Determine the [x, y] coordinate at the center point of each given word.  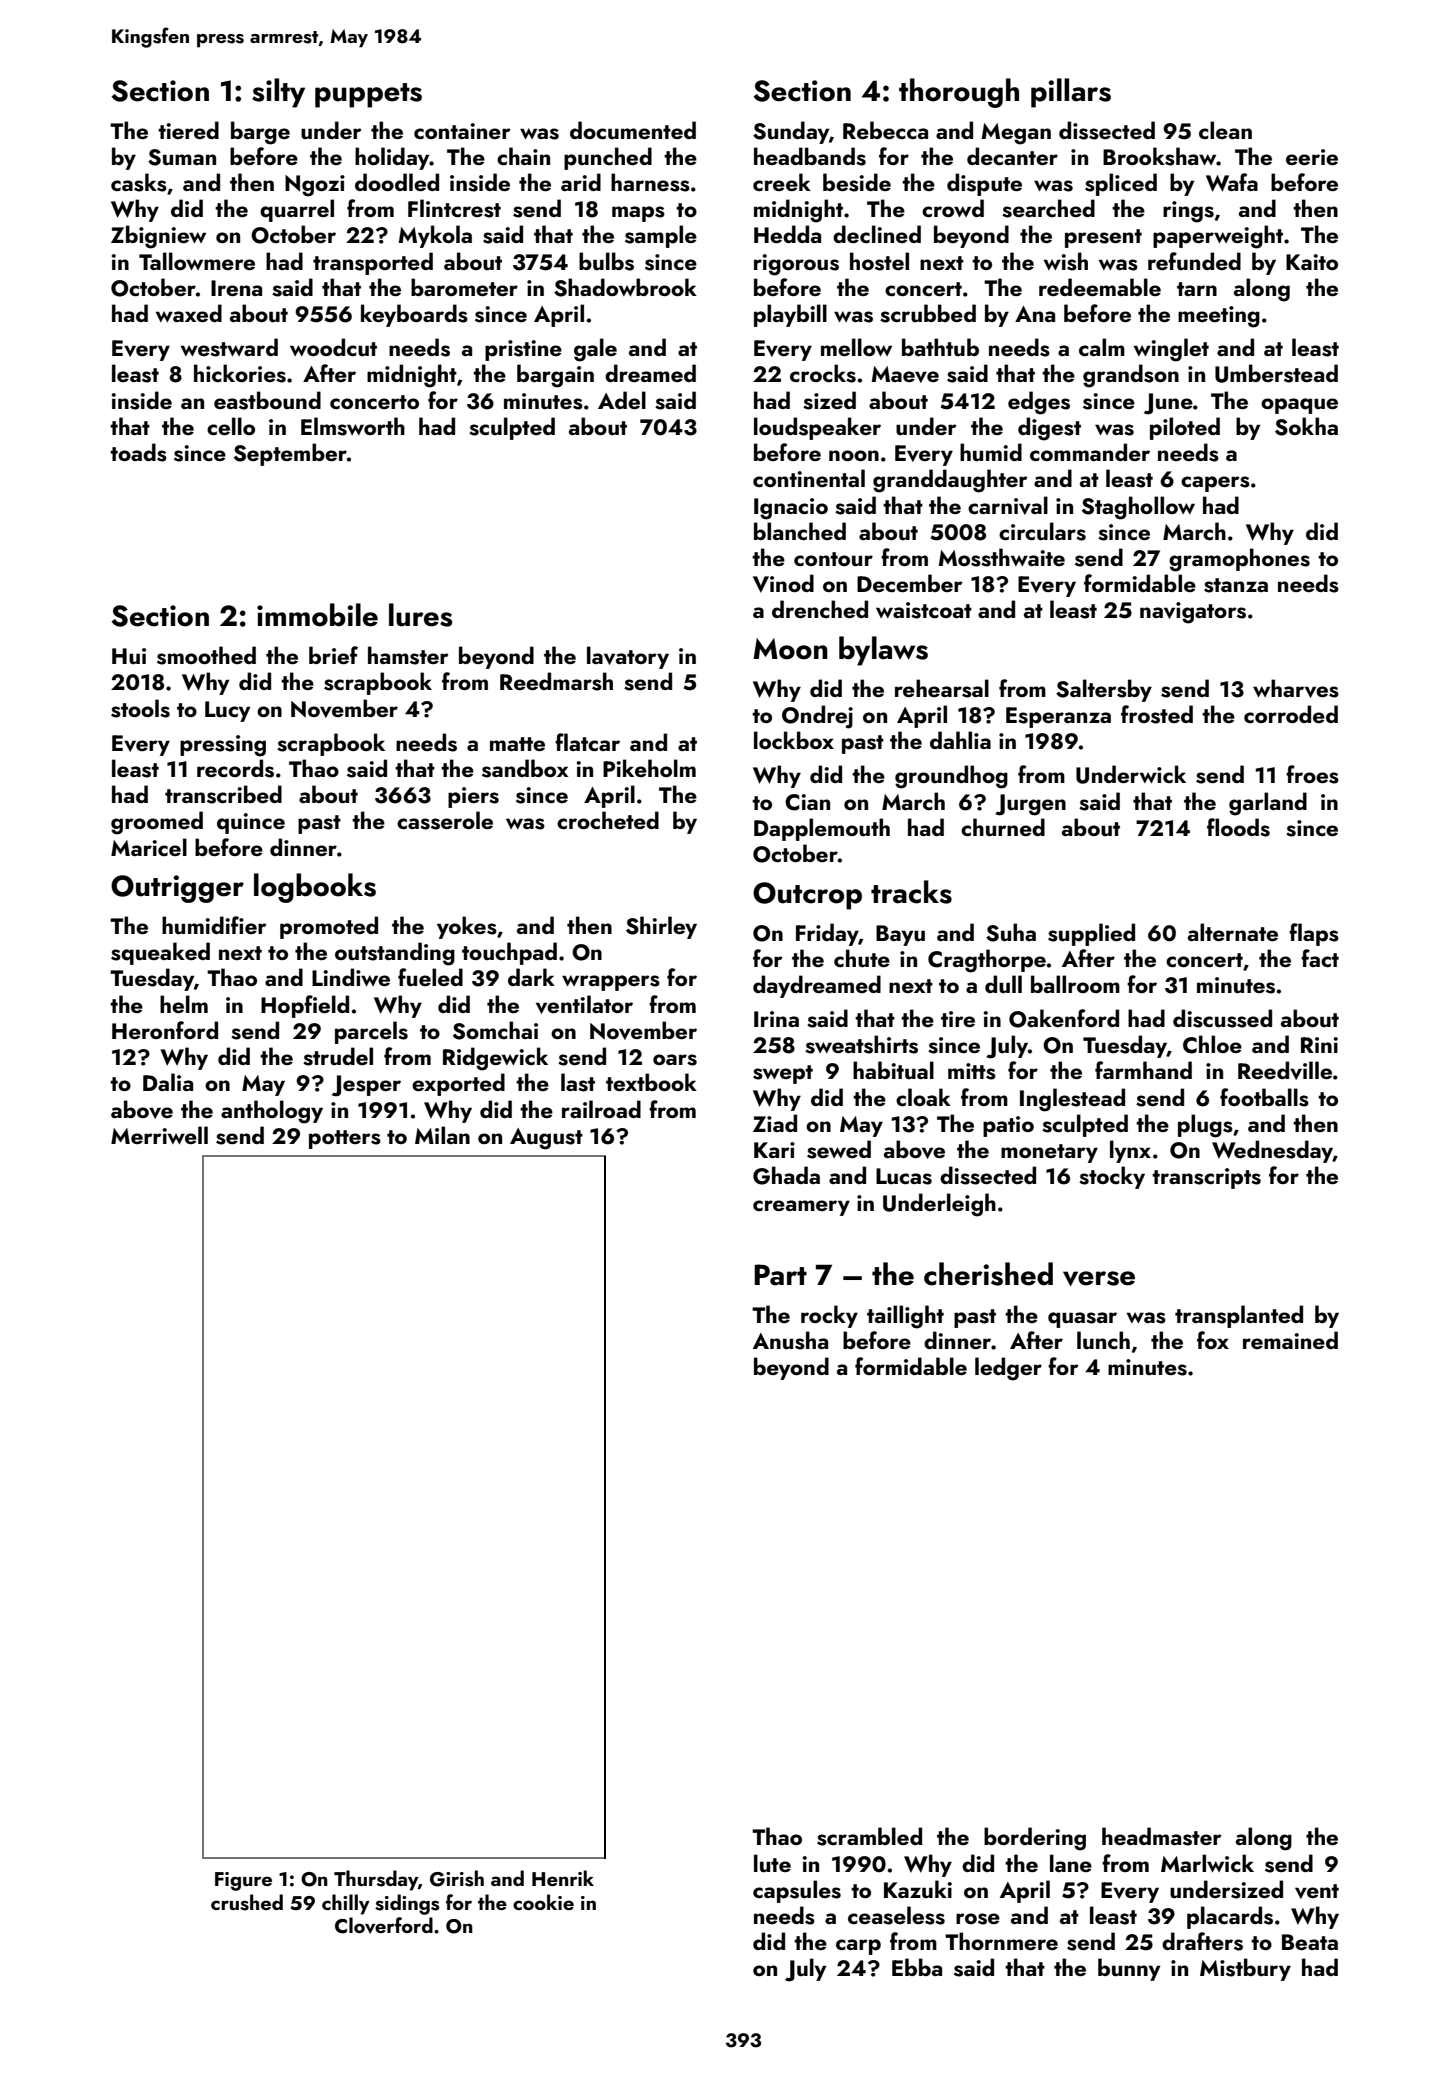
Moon [790, 649]
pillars [1071, 93]
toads [138, 452]
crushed [247, 1902]
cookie [543, 1902]
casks [139, 182]
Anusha [790, 1340]
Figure [243, 1881]
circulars [1042, 531]
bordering [1035, 1839]
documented [633, 130]
